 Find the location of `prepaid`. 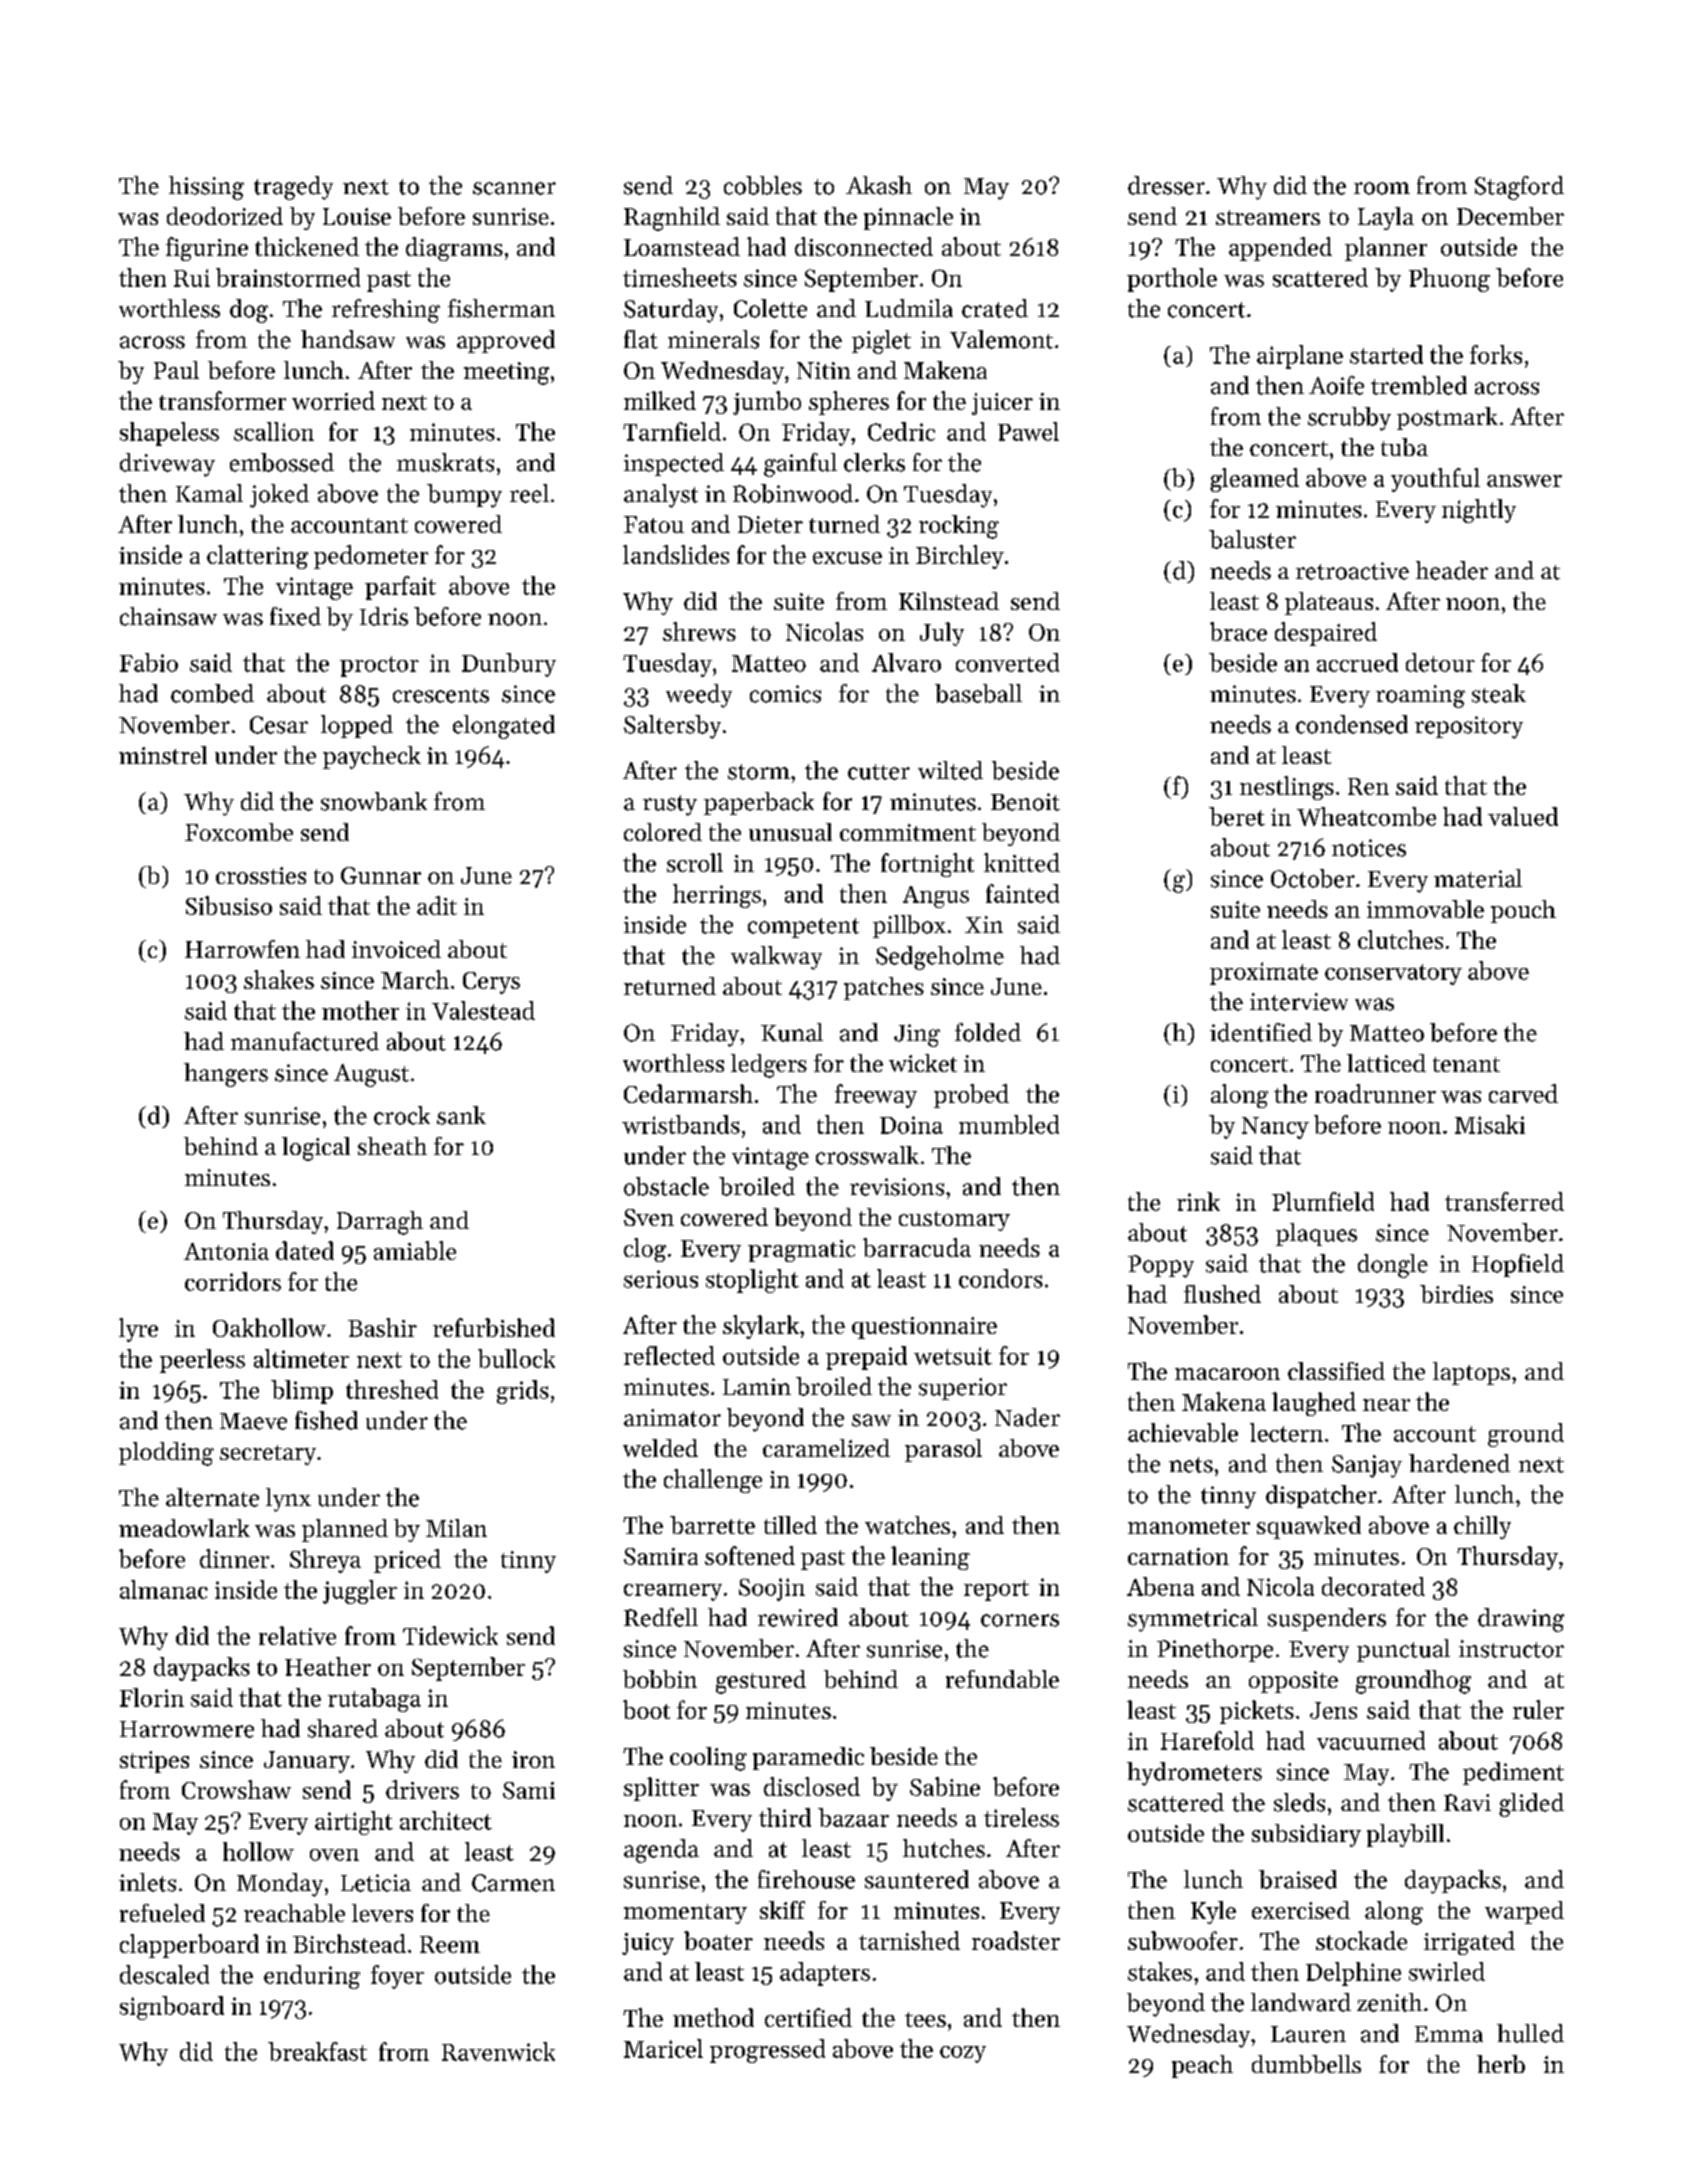

prepaid is located at coordinates (866, 1358).
